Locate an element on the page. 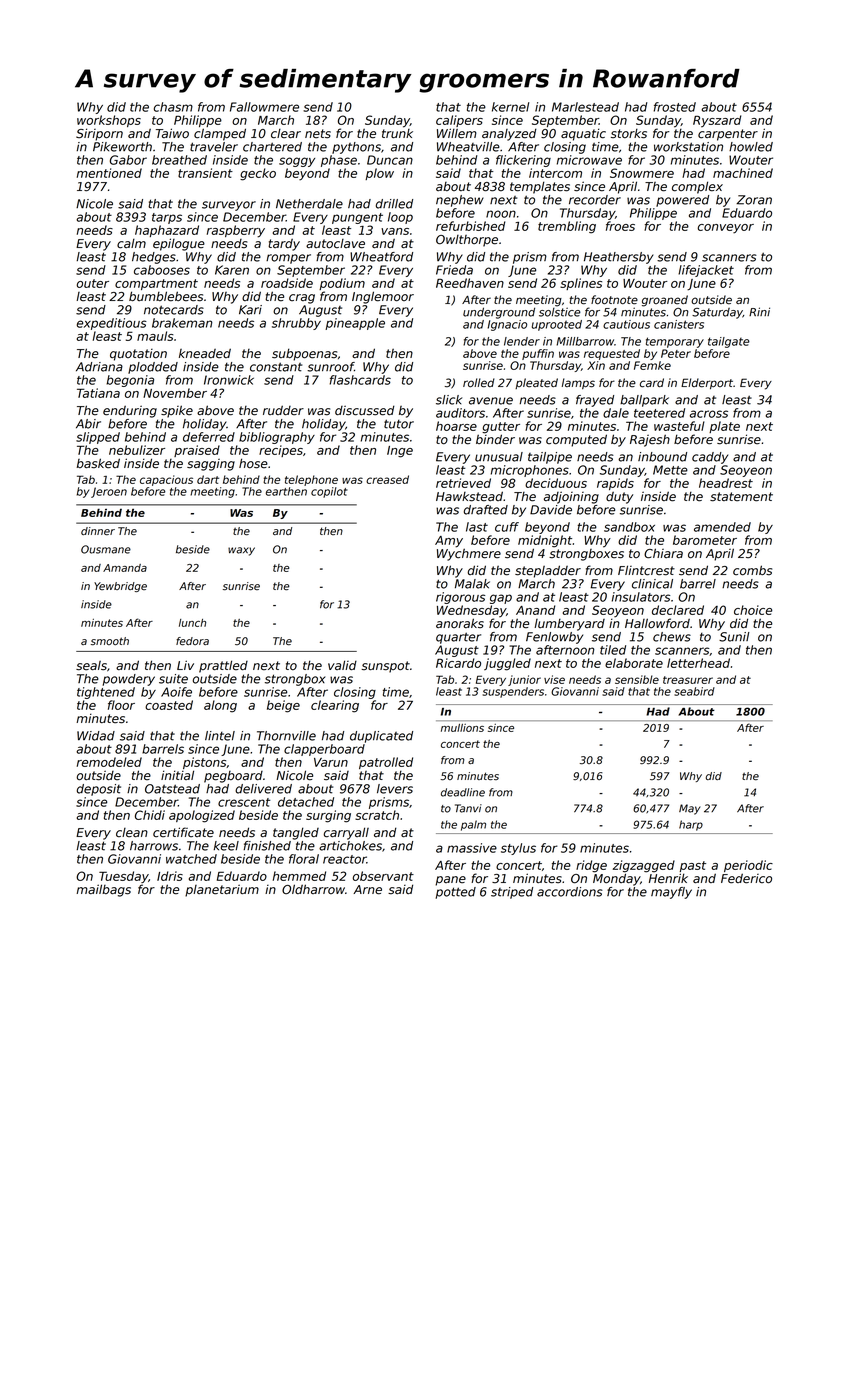 Image resolution: width=849 pixels, height=1400 pixels. planetarium is located at coordinates (222, 890).
